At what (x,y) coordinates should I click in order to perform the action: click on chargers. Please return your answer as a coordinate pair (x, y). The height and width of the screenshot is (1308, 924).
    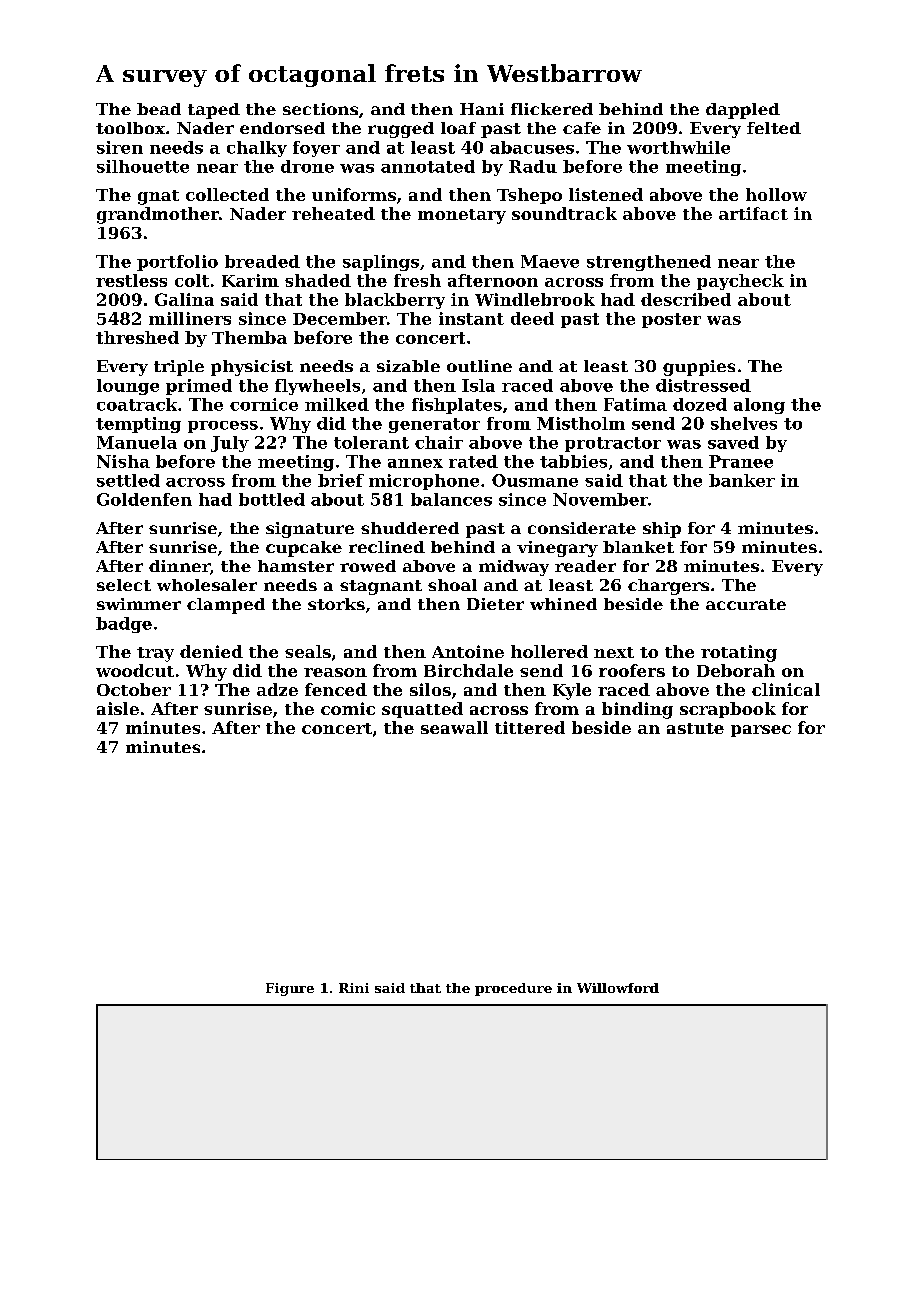
    Looking at the image, I should click on (668, 587).
